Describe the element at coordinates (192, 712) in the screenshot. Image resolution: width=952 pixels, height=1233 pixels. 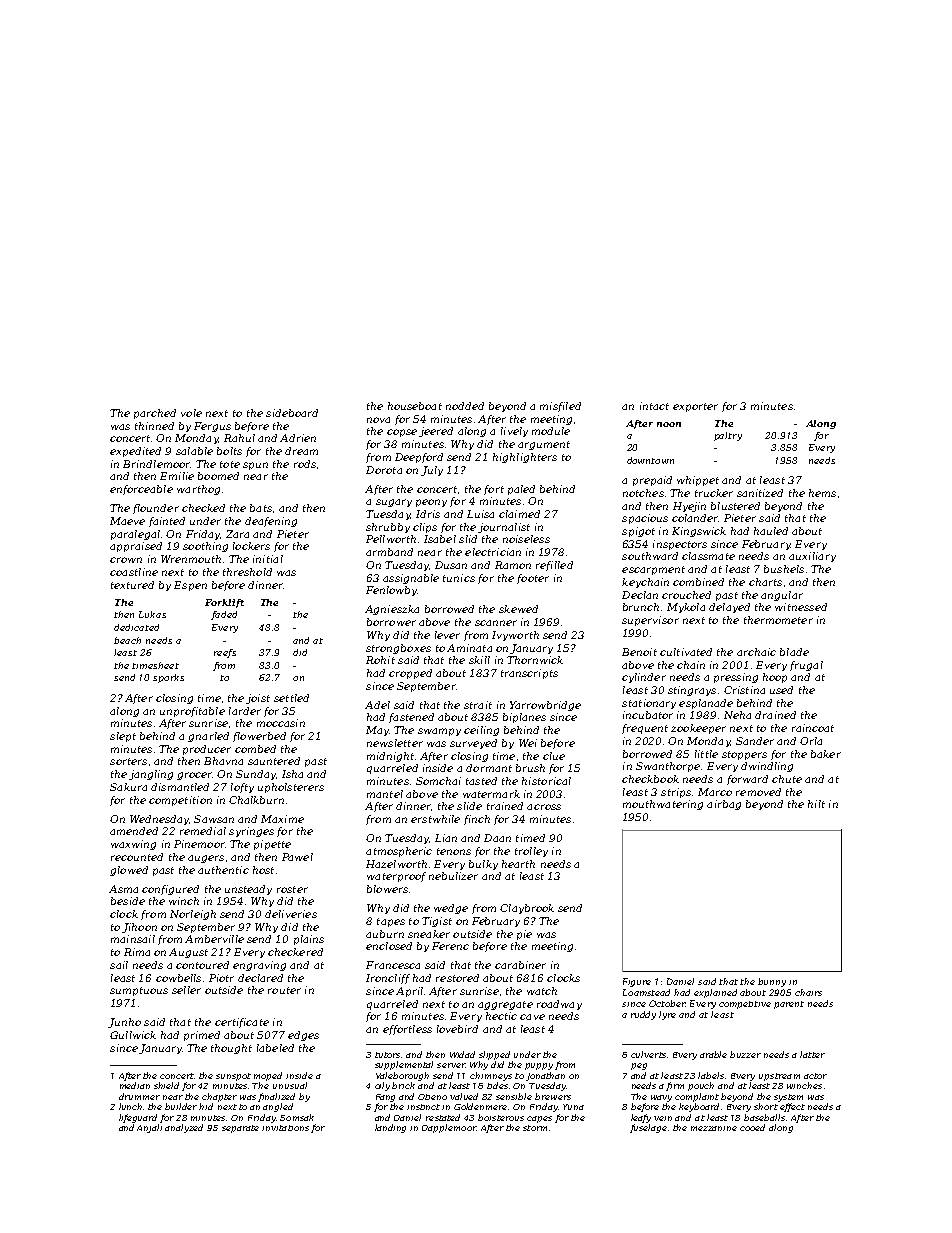
I see `unprofitable` at that location.
